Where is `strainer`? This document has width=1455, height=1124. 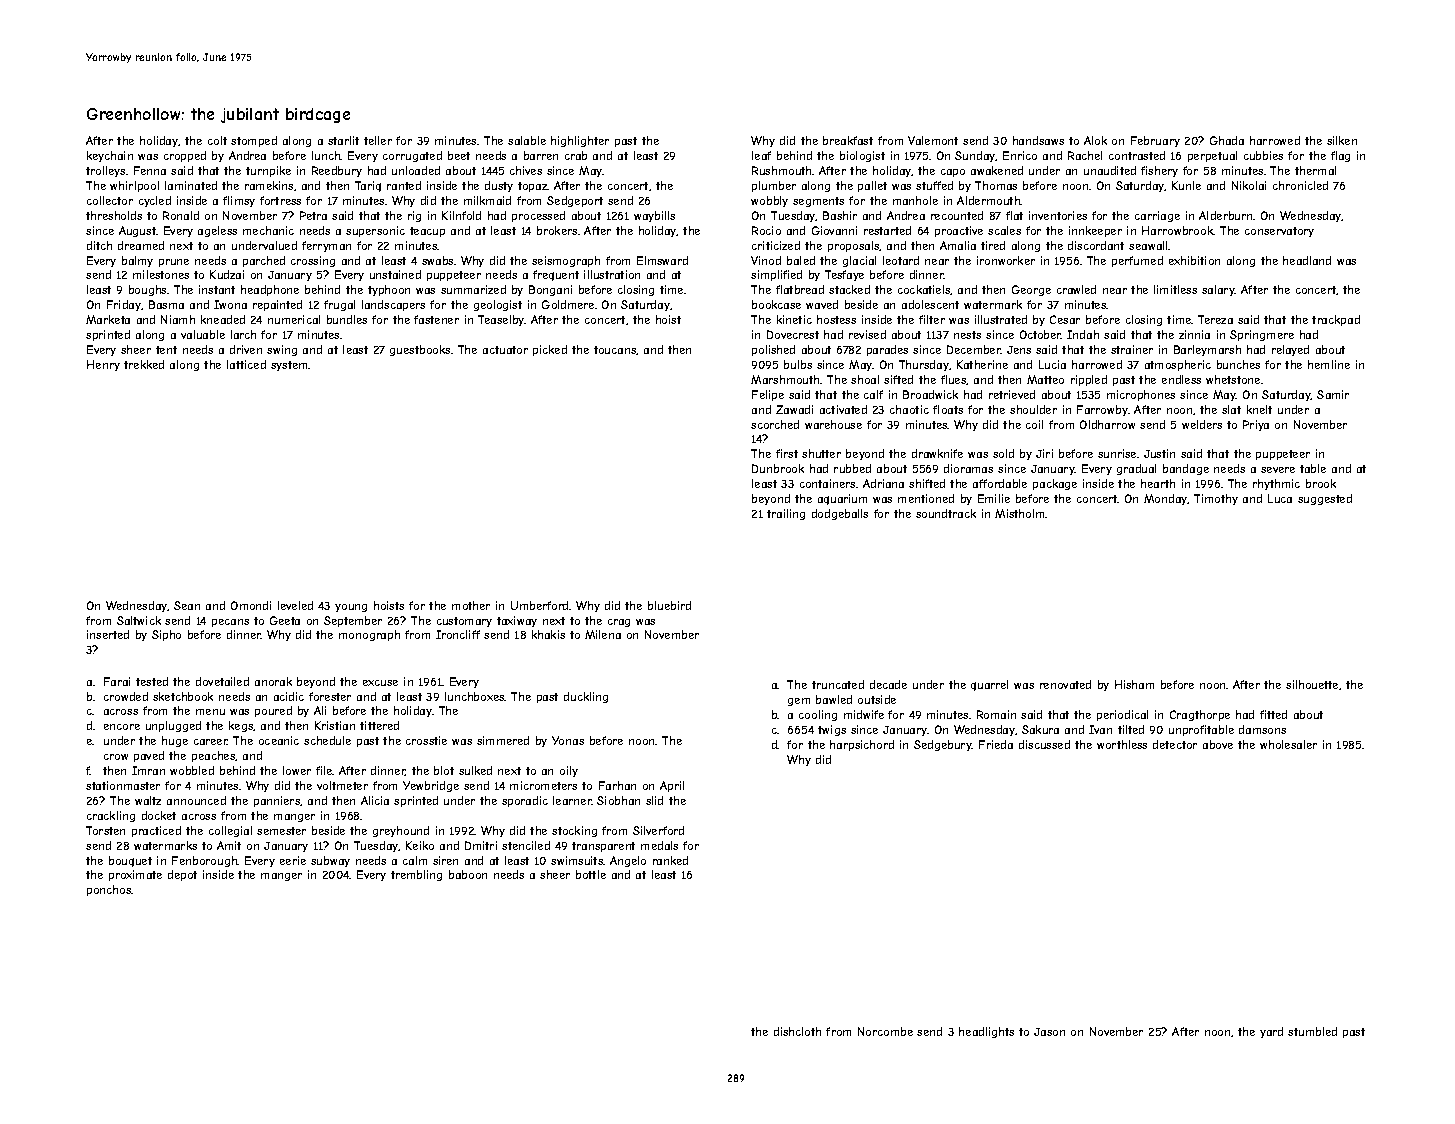
strainer is located at coordinates (1132, 349).
